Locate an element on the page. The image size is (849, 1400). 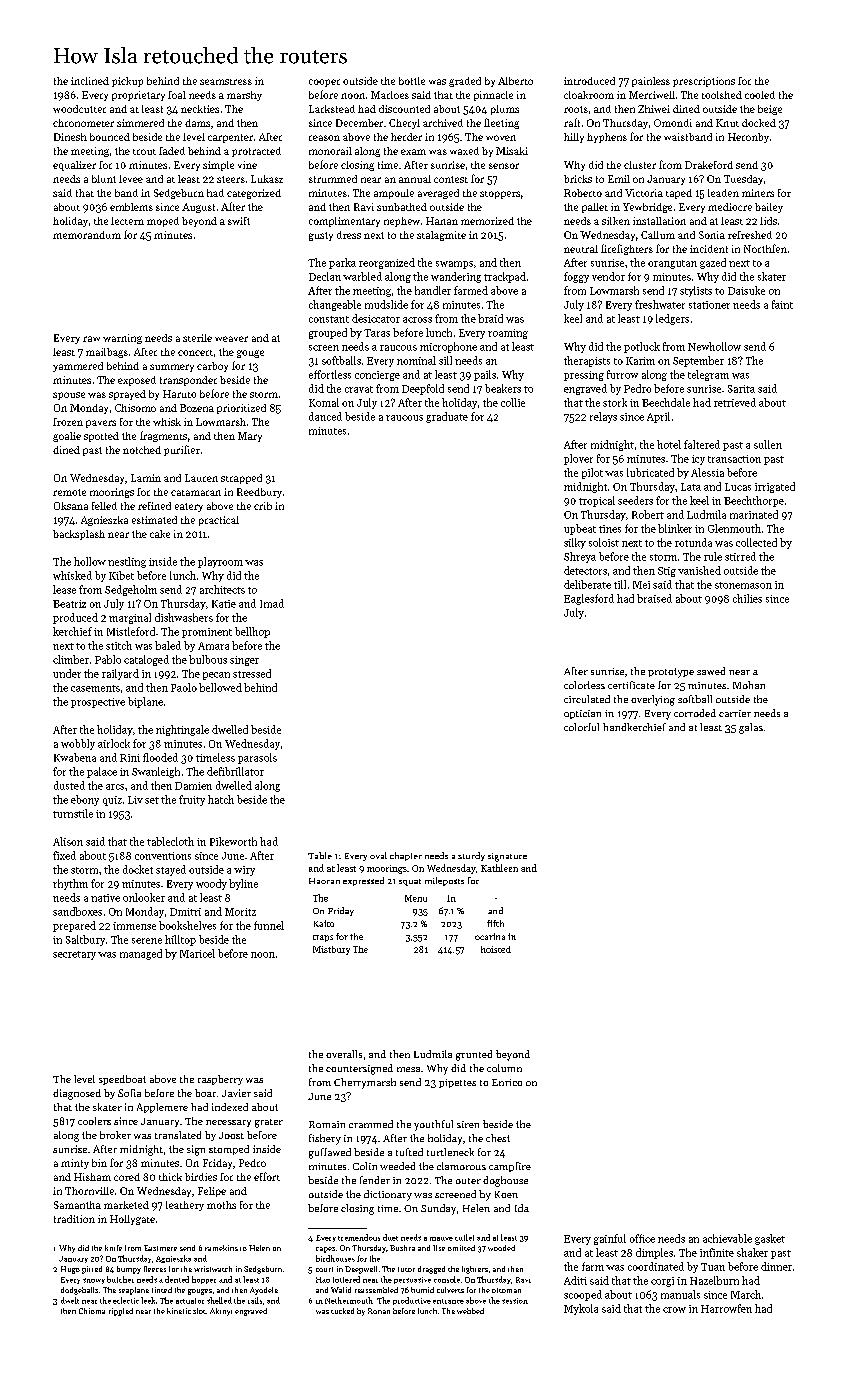
crow is located at coordinates (674, 1310).
